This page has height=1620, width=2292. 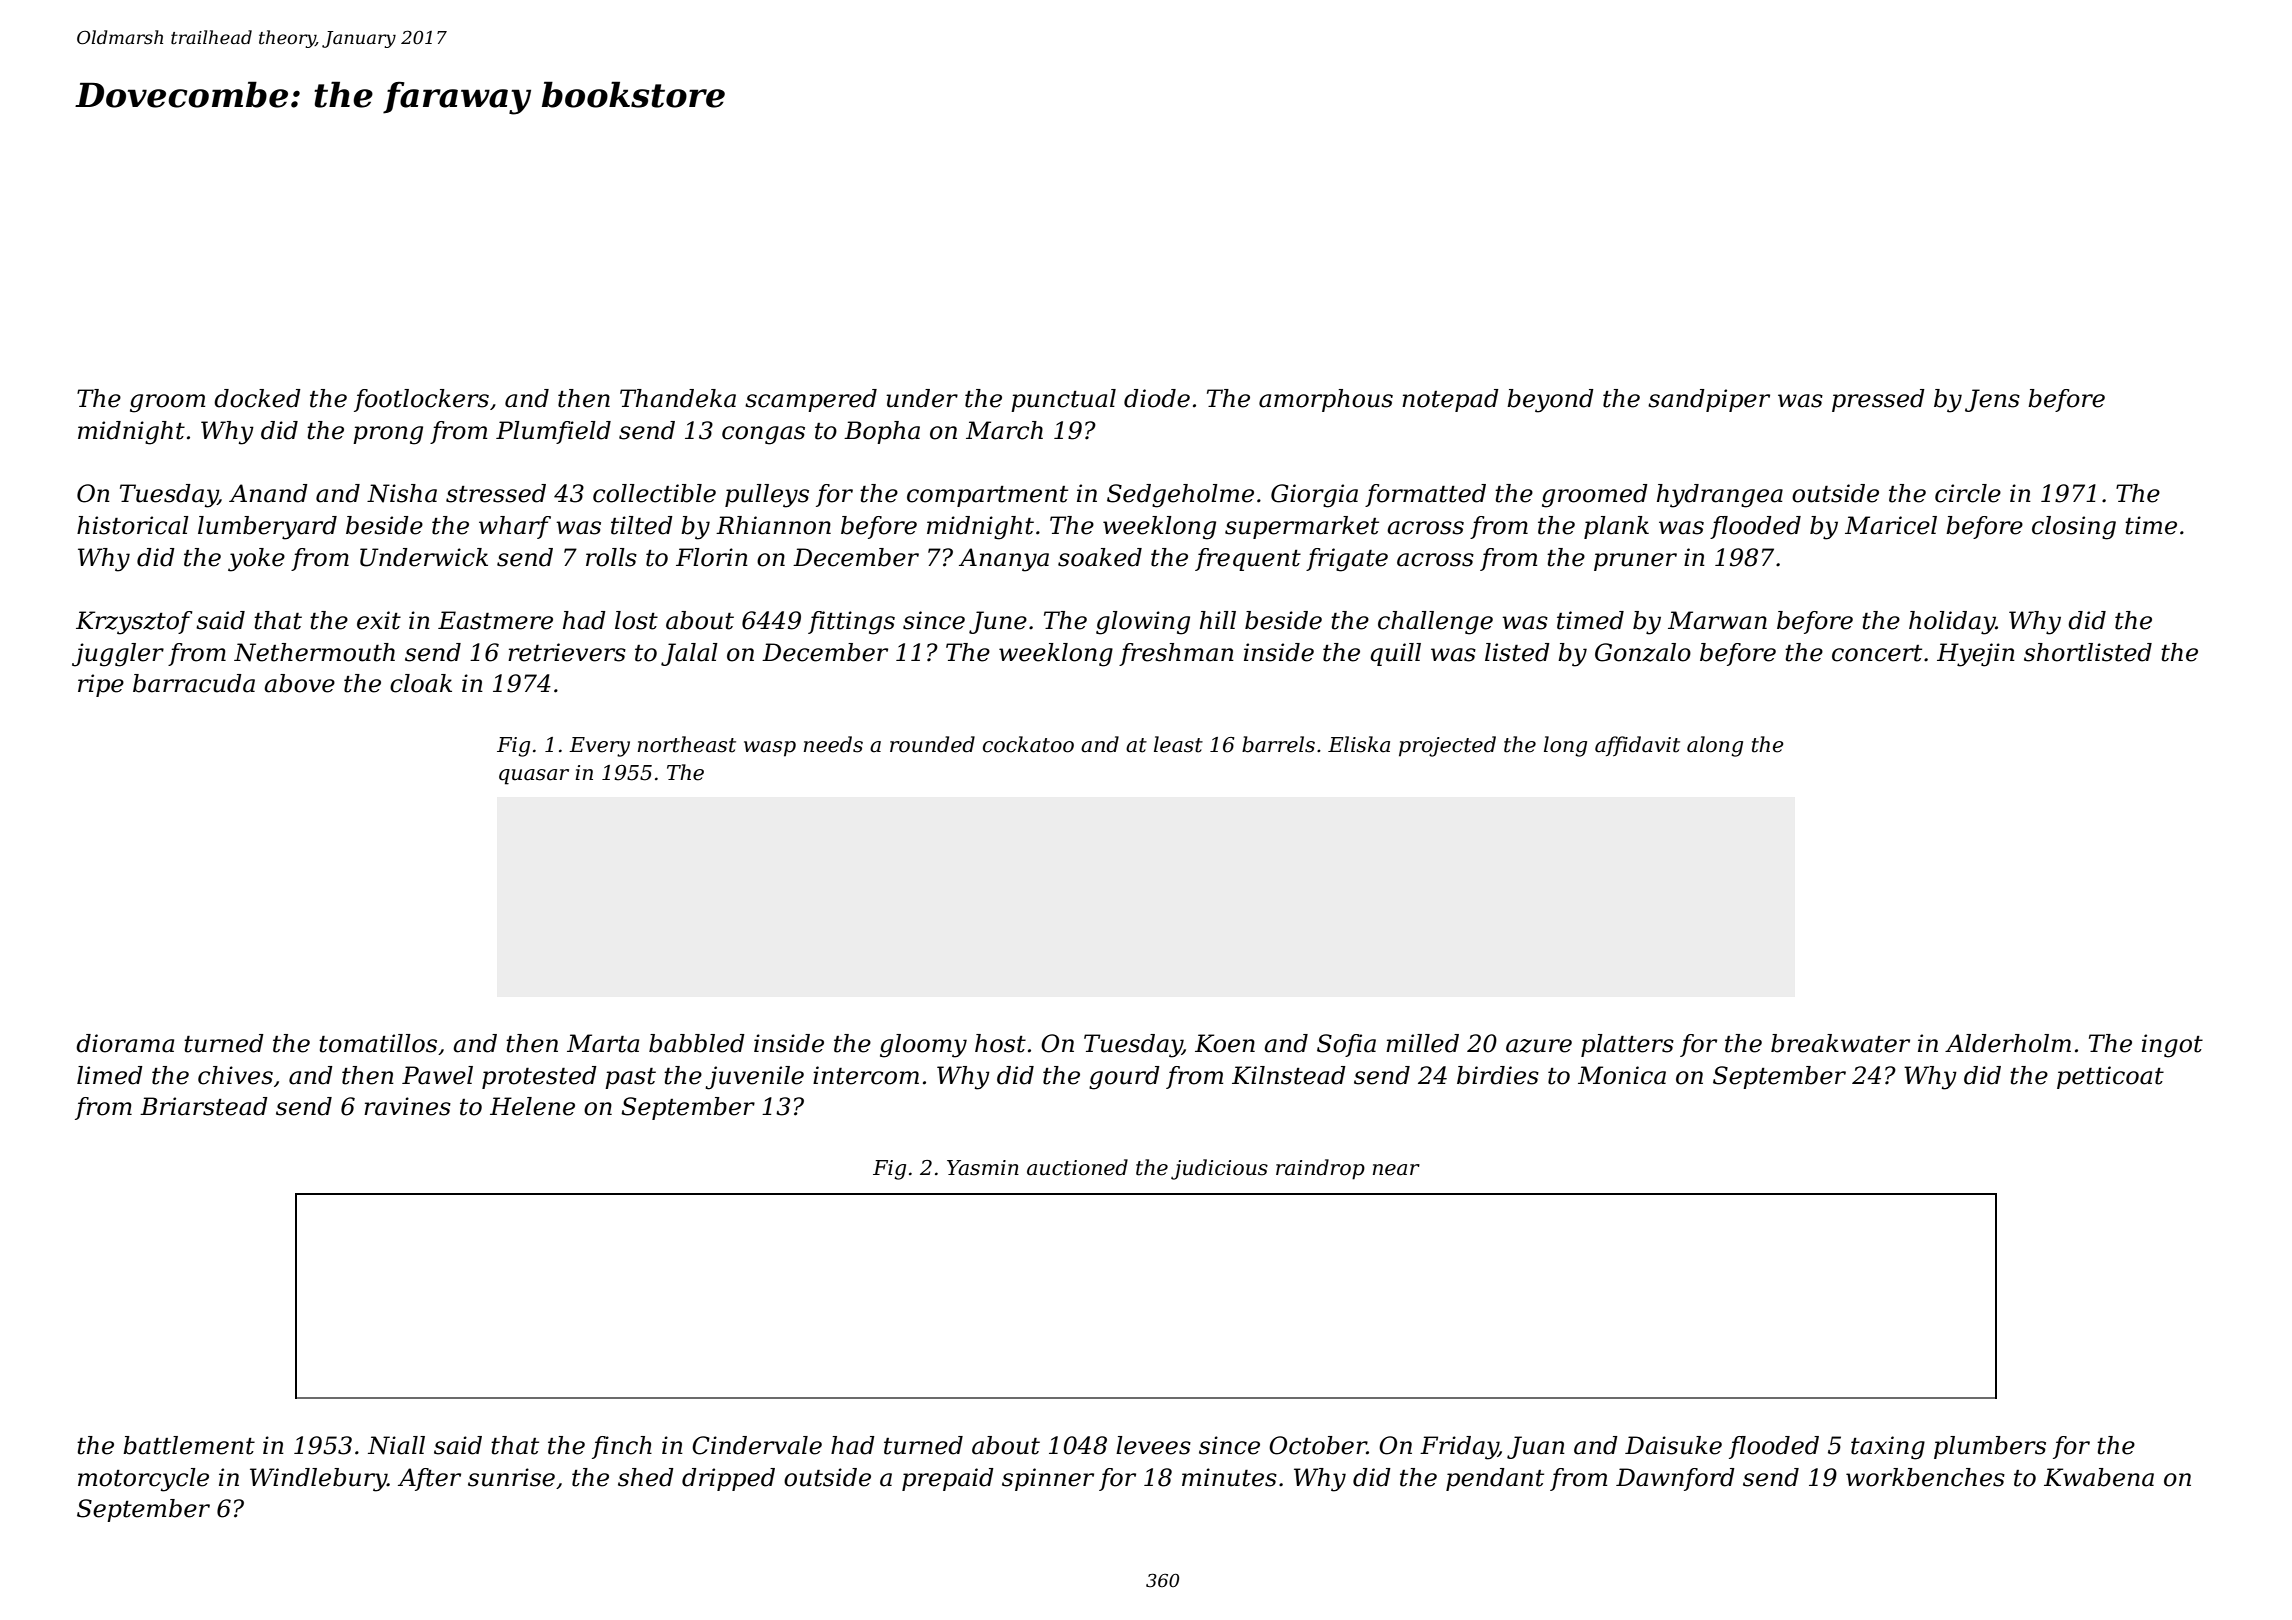 What do you see at coordinates (987, 496) in the page?
I see `compartment` at bounding box center [987, 496].
